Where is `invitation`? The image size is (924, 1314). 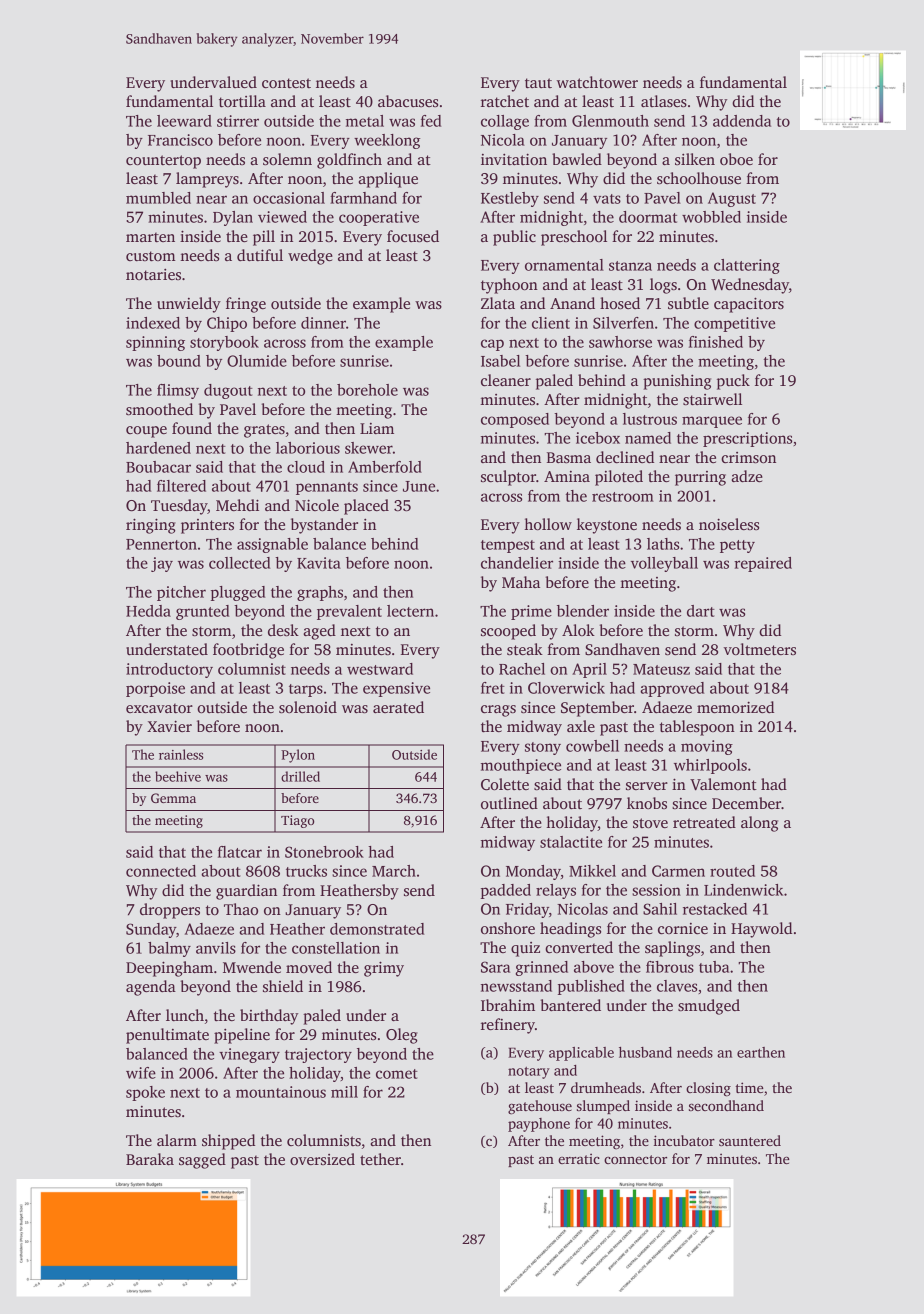
invitation is located at coordinates (514, 159).
